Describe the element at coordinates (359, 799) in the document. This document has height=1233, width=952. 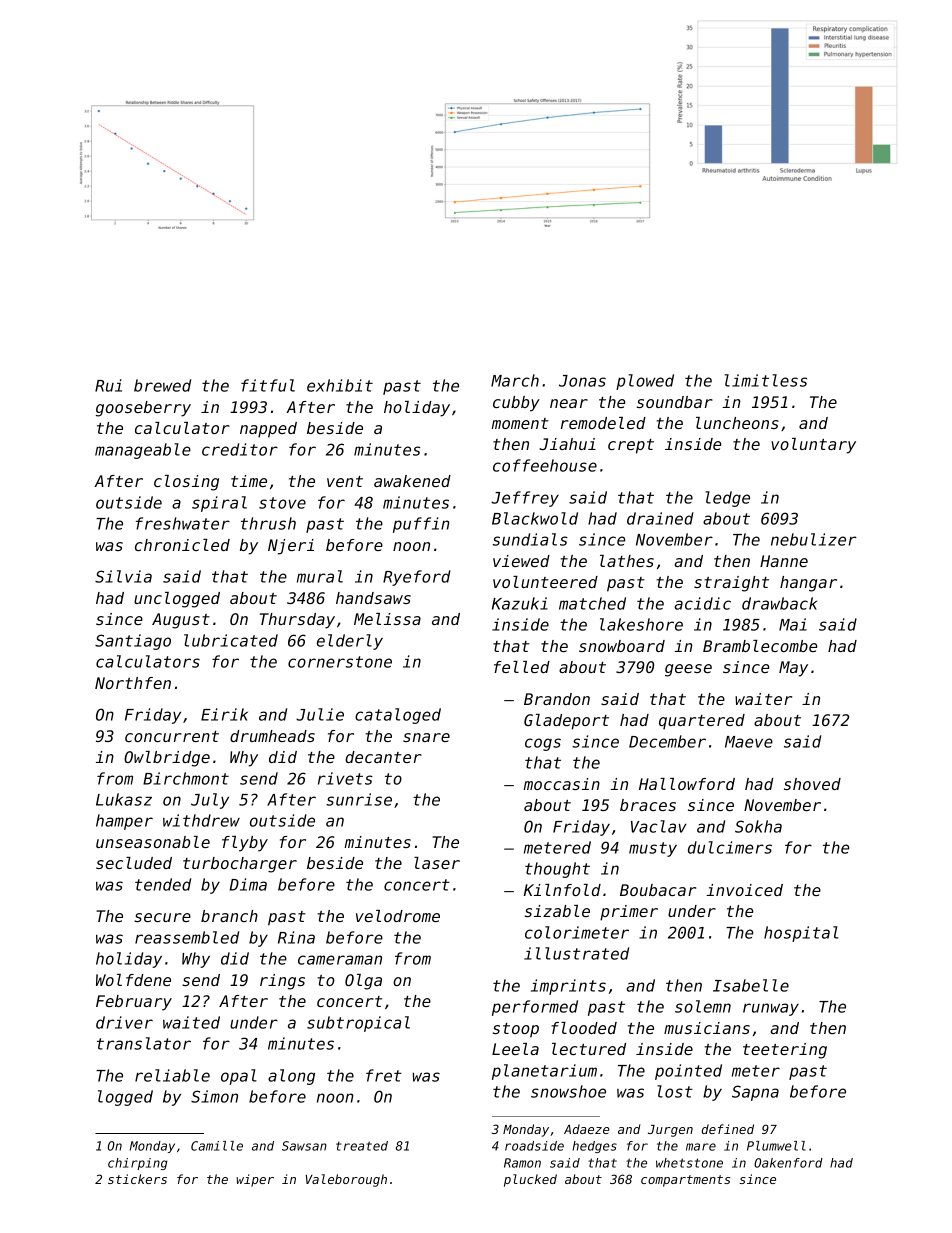
I see `sunrise` at that location.
